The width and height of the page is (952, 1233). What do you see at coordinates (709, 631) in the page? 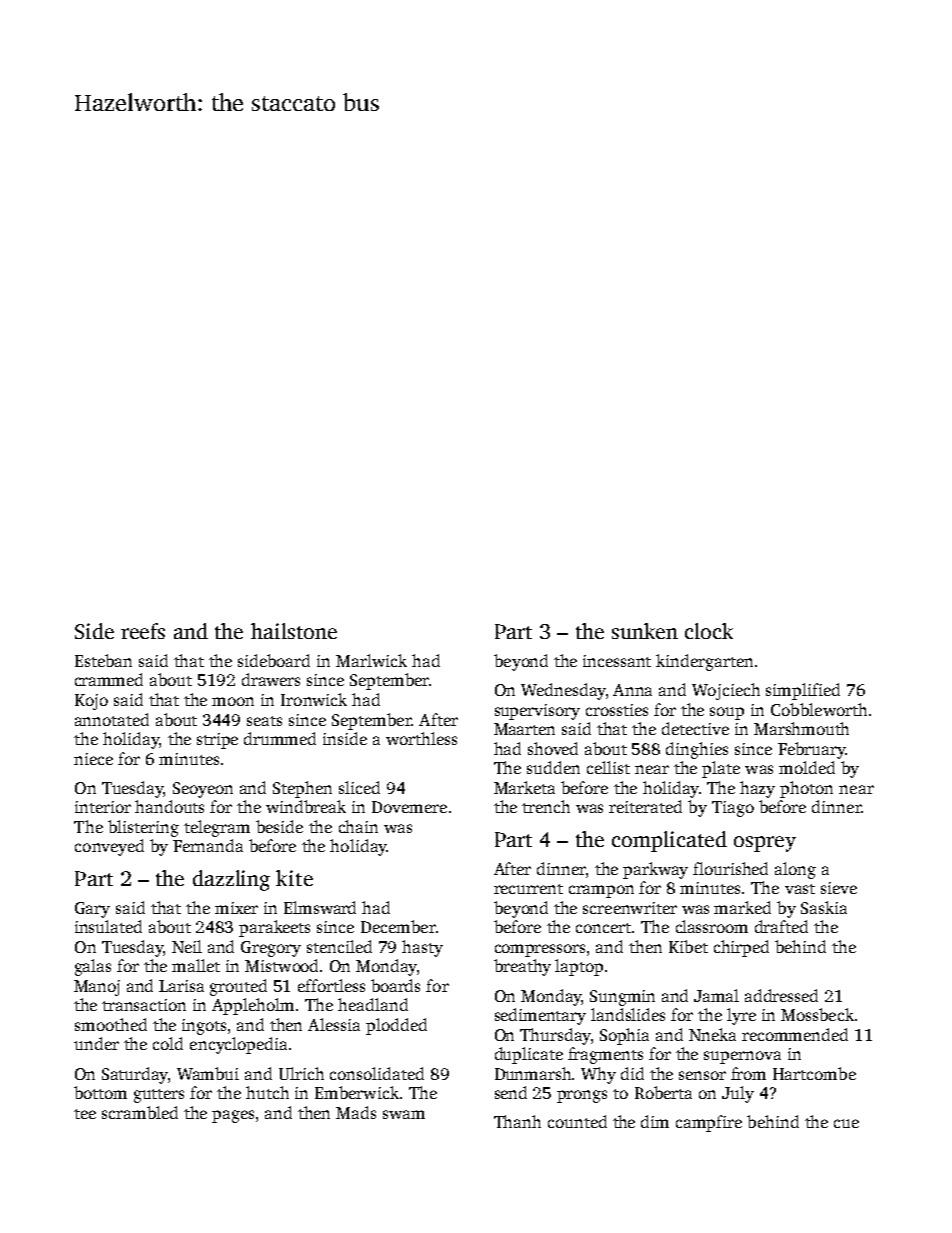
I see `clock` at bounding box center [709, 631].
